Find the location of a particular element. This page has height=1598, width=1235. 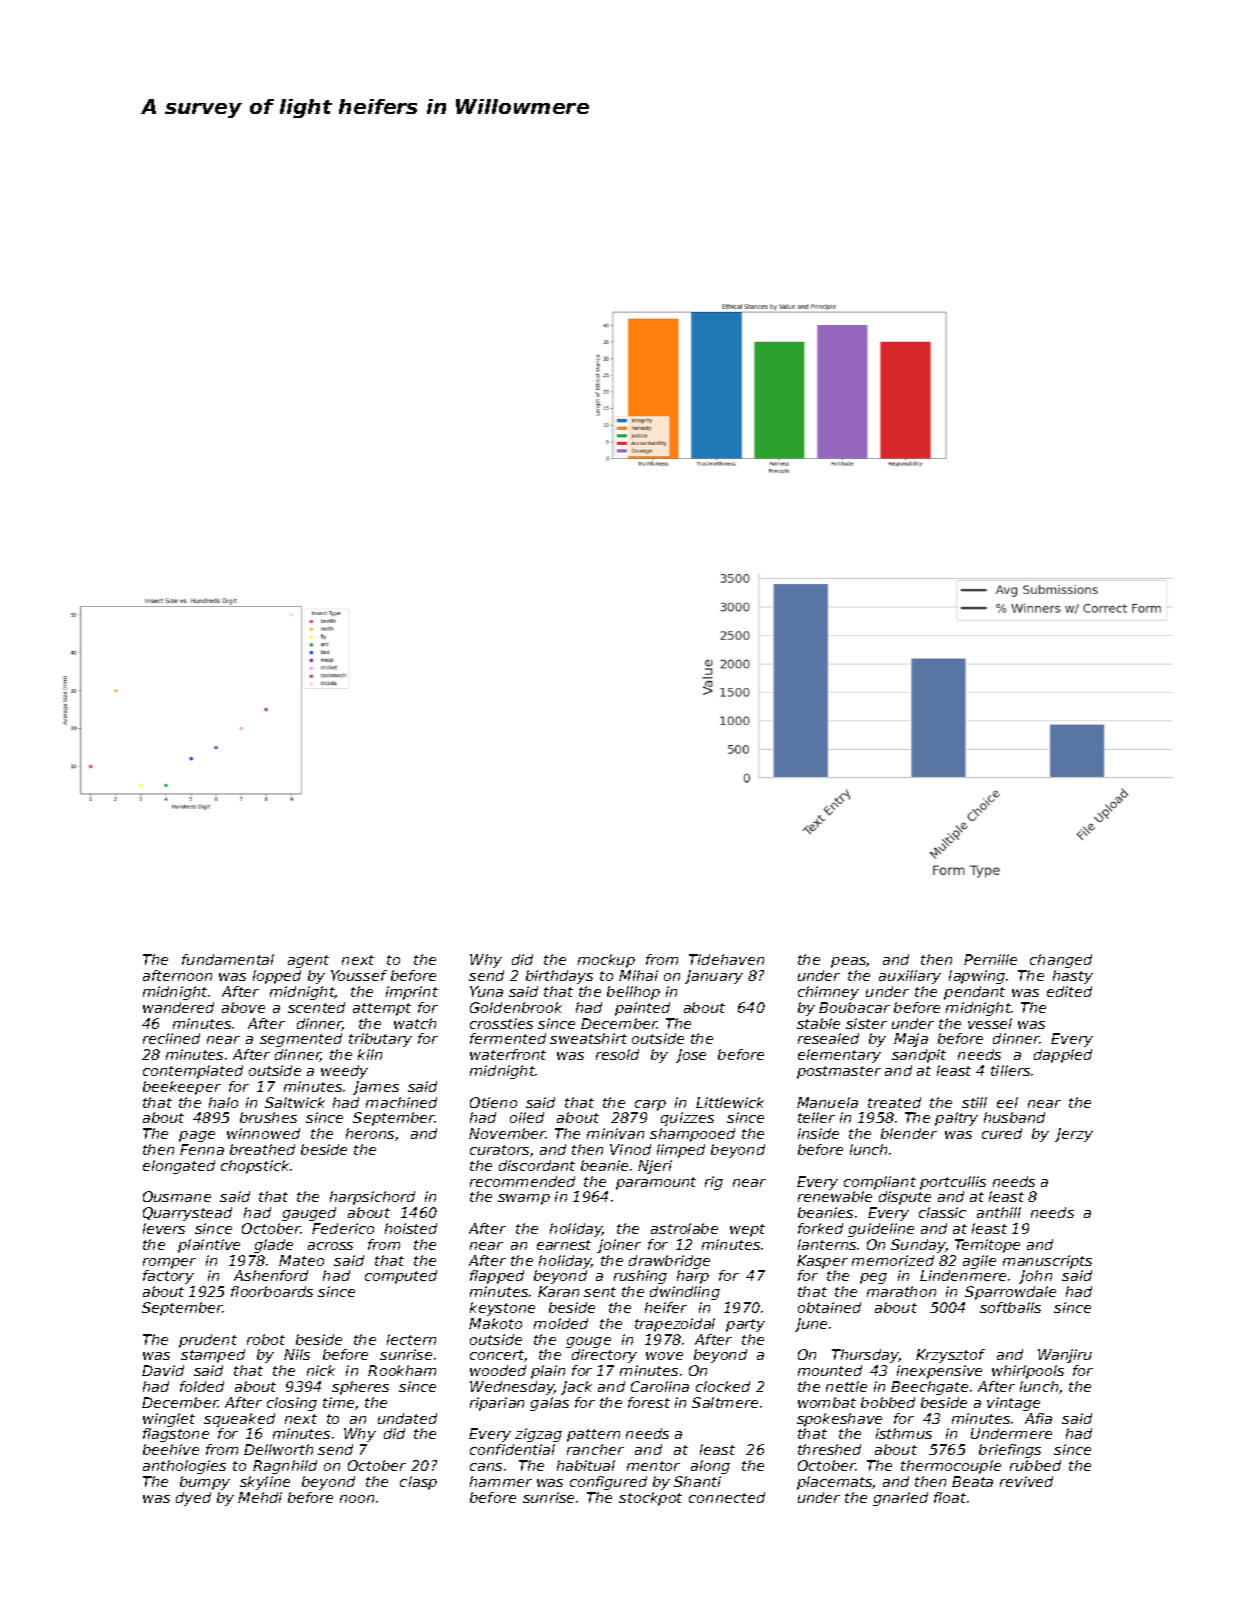

float is located at coordinates (950, 1497).
